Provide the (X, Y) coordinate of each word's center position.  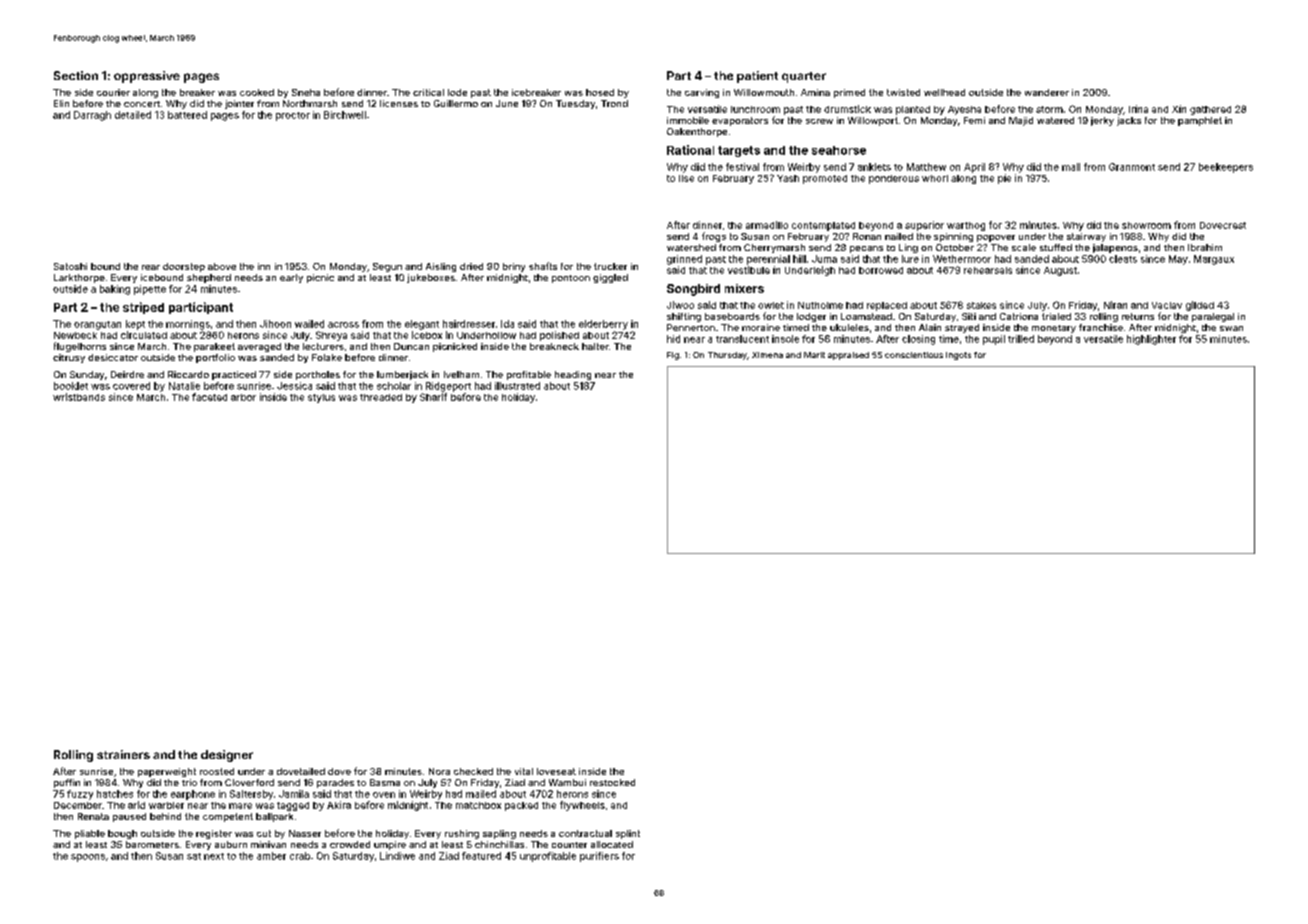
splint (628, 834)
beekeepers (1226, 168)
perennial (768, 260)
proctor (293, 116)
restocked (612, 782)
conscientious (914, 355)
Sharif (433, 397)
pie (1004, 179)
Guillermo (456, 103)
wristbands (79, 397)
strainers (123, 754)
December (78, 805)
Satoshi (70, 266)
